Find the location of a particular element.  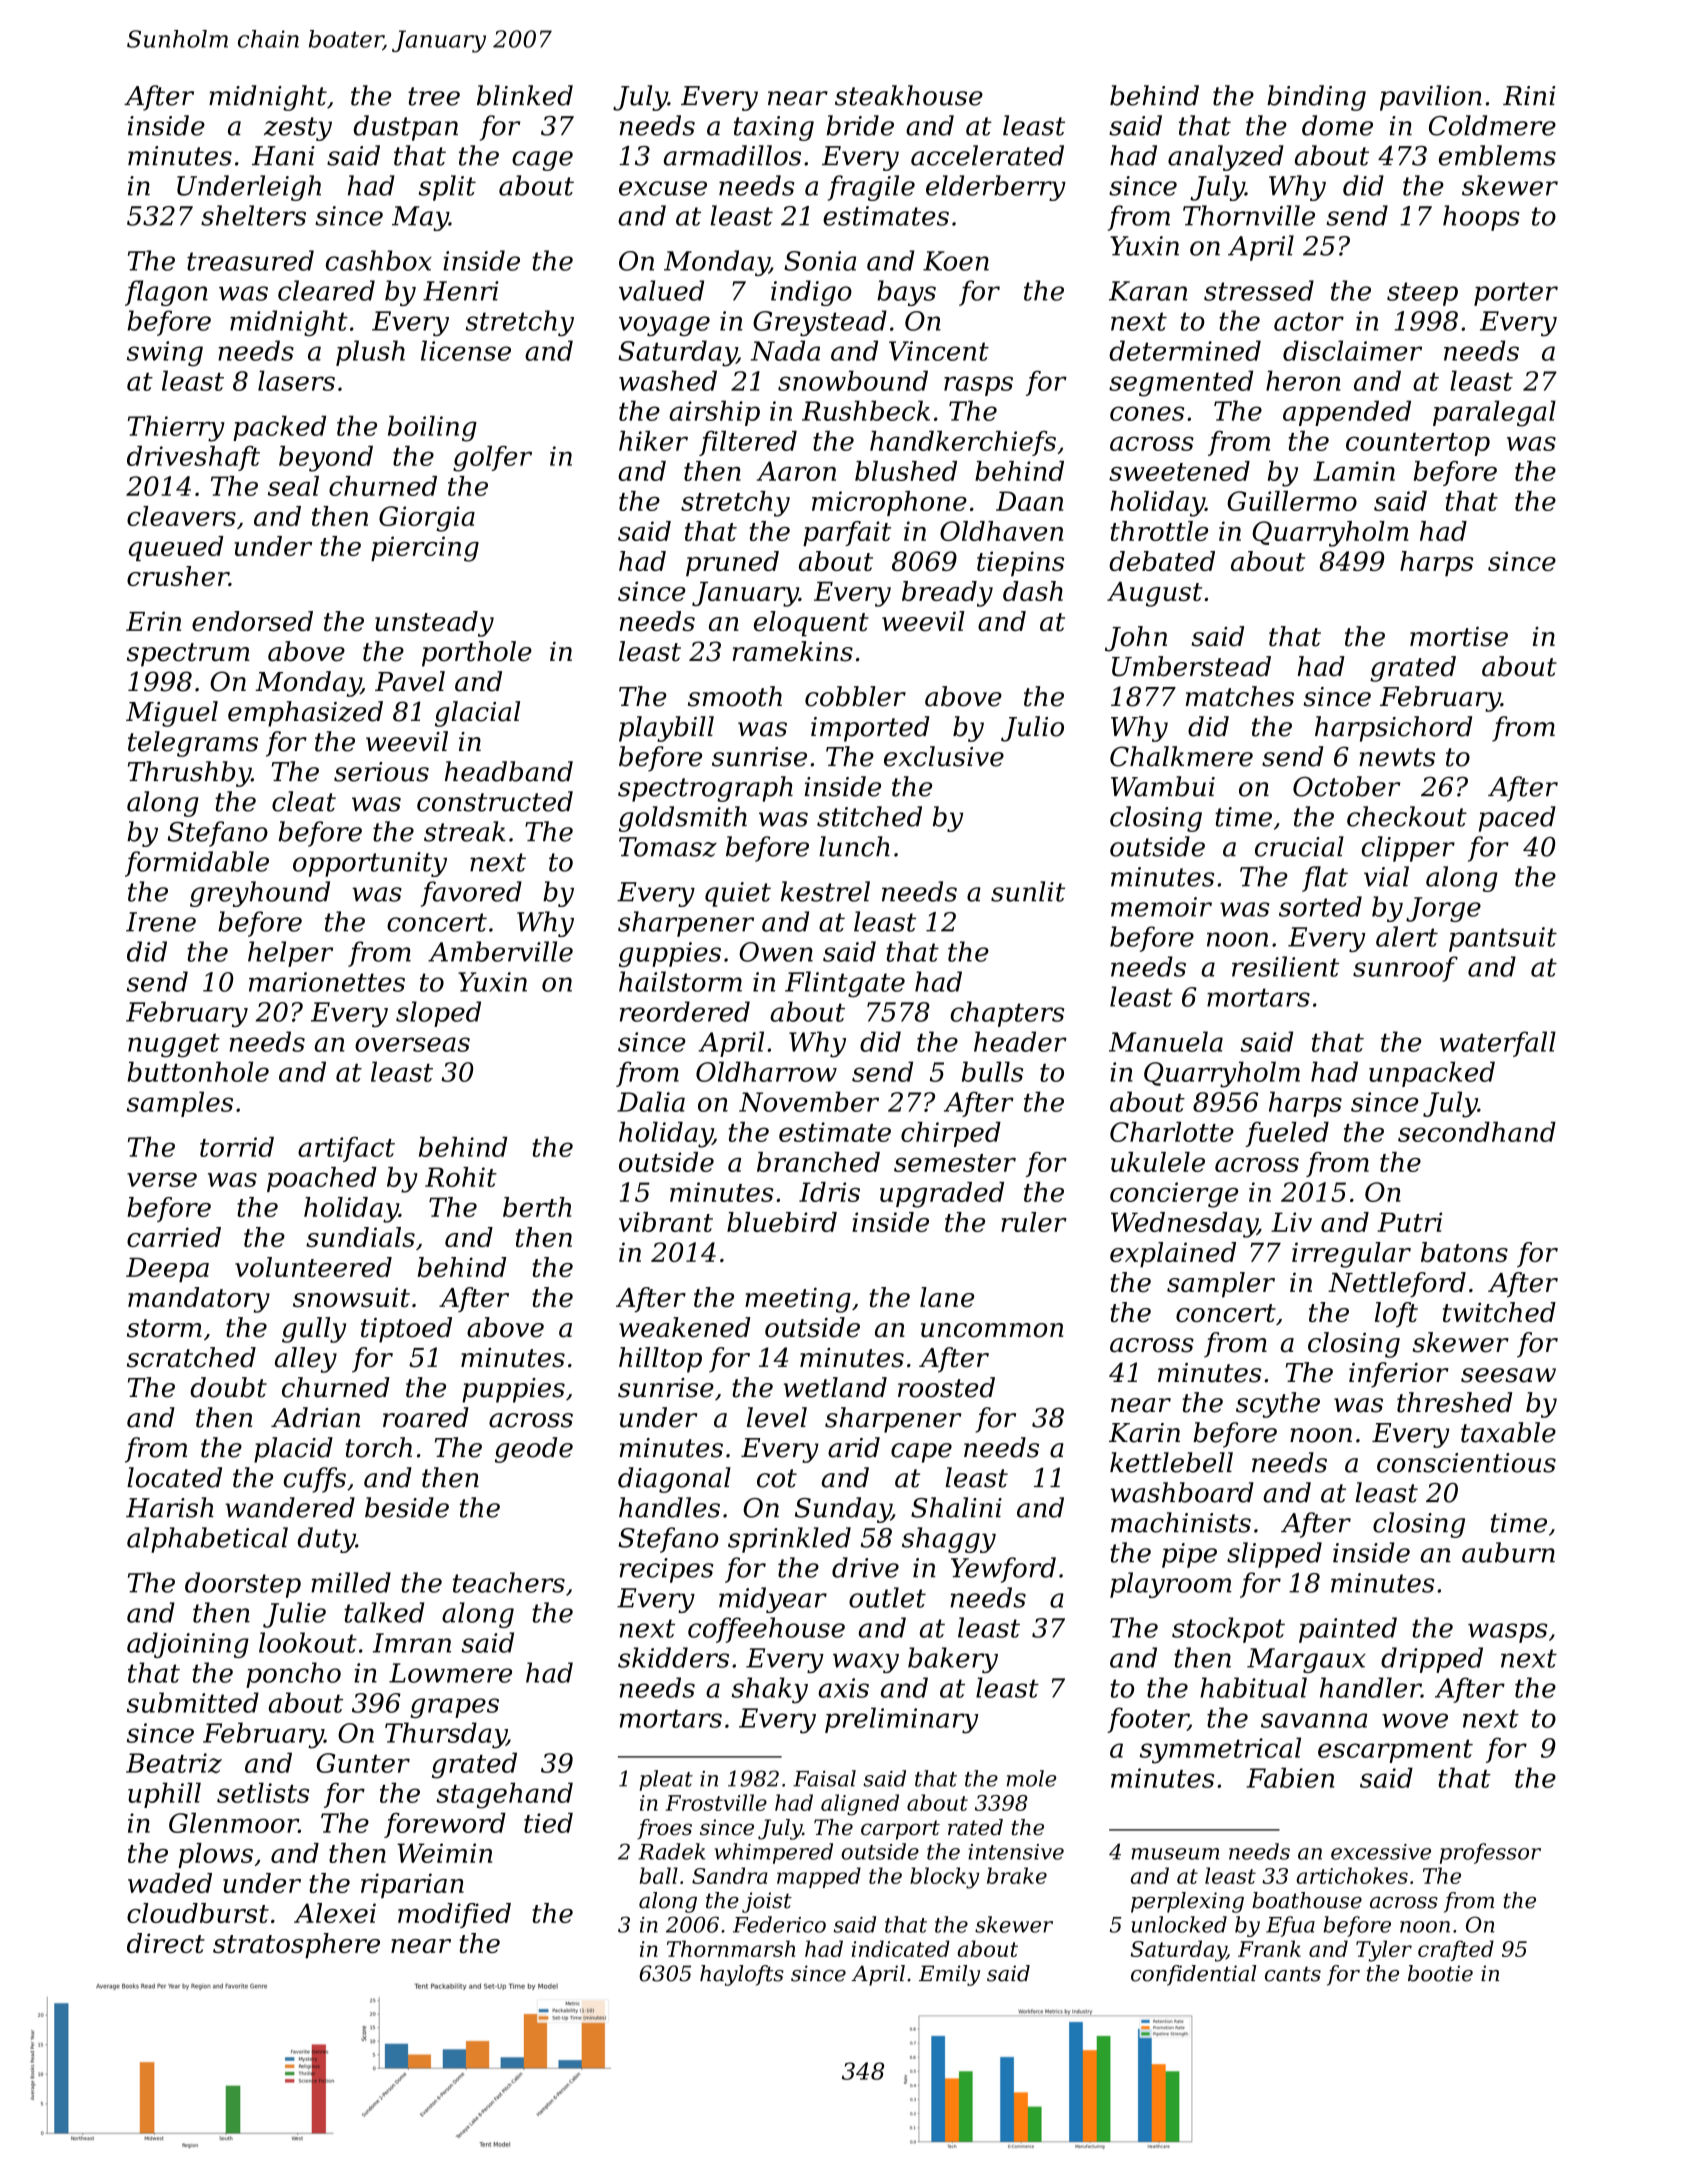

Koen is located at coordinates (956, 261).
